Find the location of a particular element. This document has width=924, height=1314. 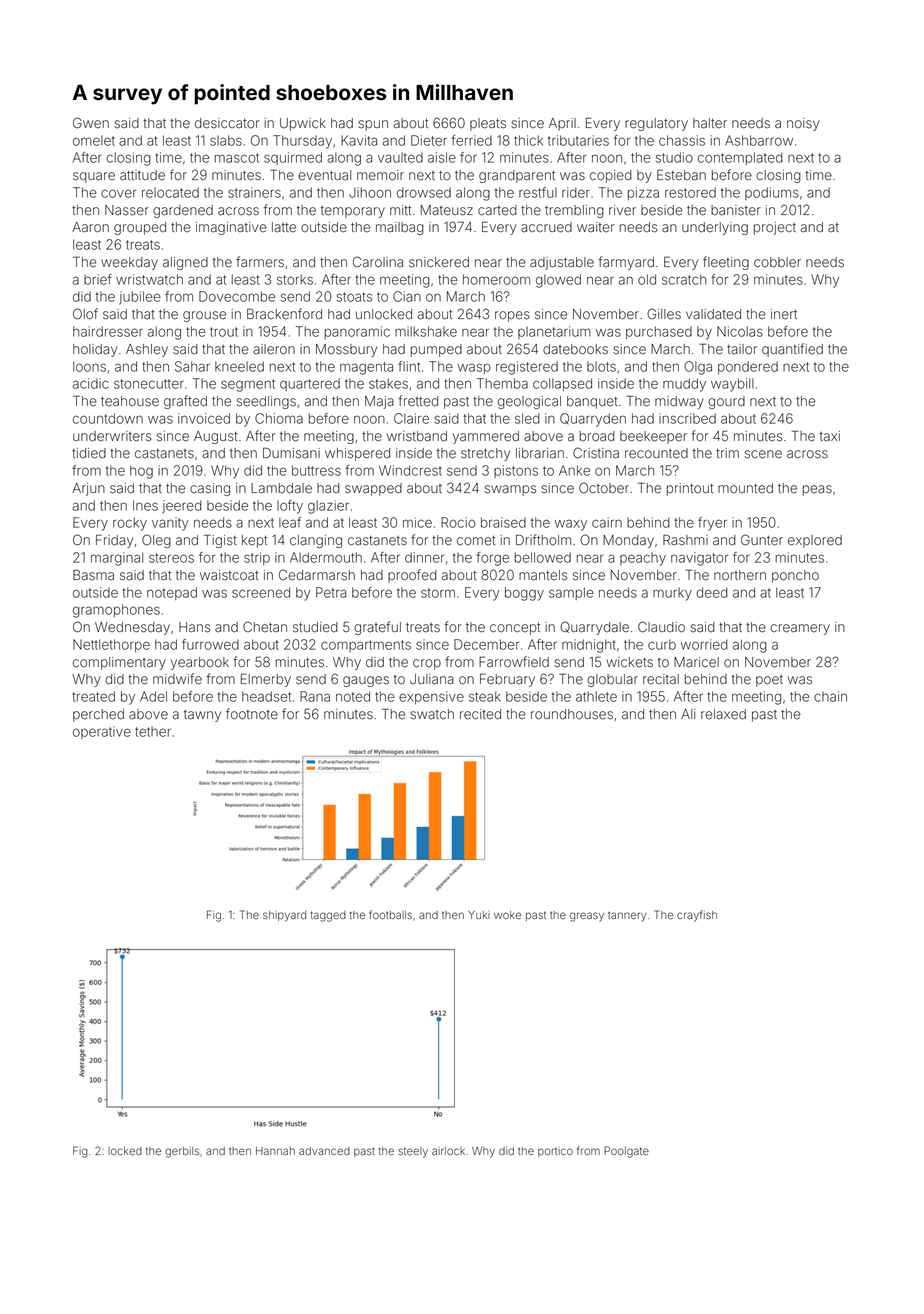

shipyard is located at coordinates (284, 916).
